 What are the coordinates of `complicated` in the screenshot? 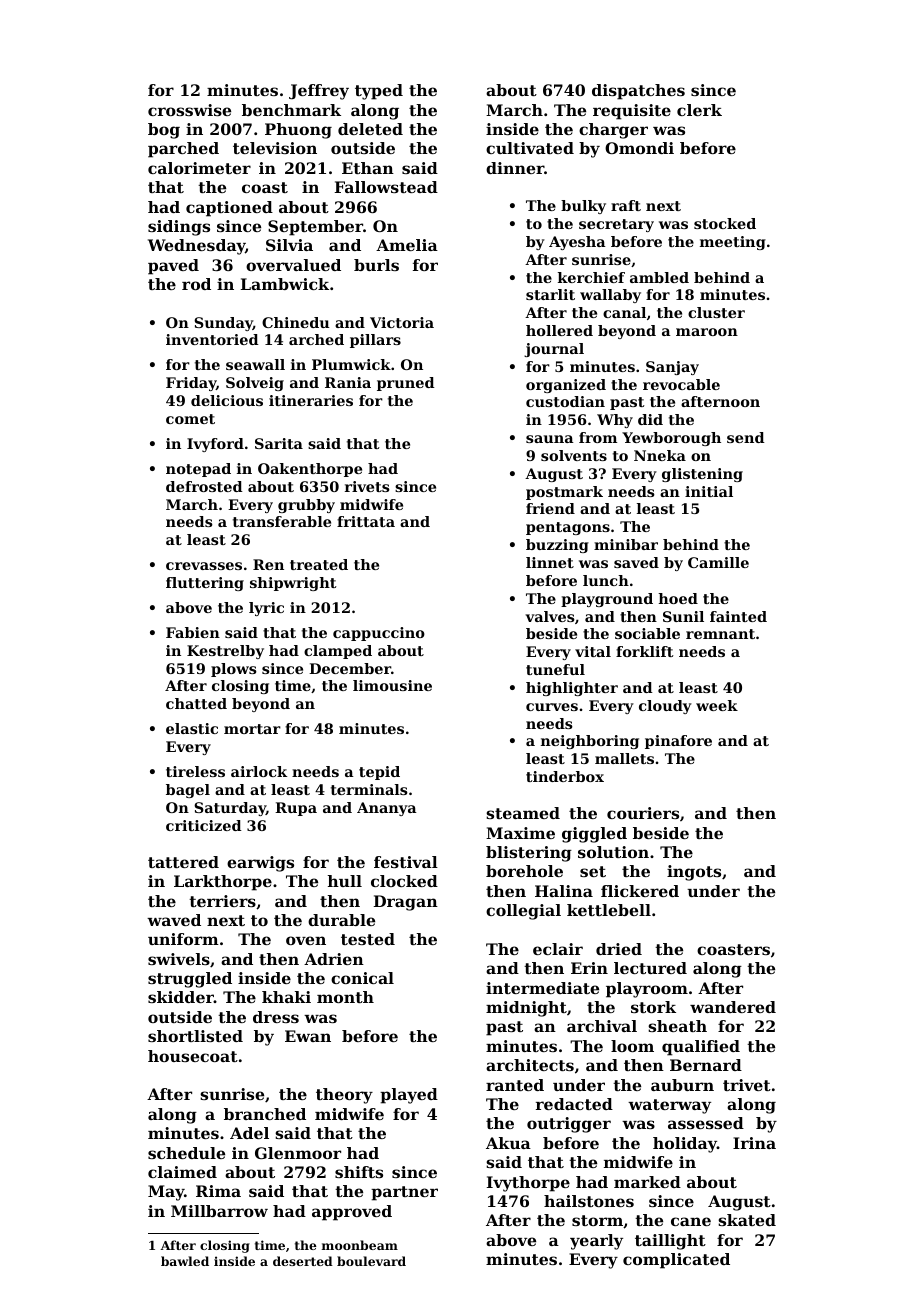 It's located at (676, 1261).
